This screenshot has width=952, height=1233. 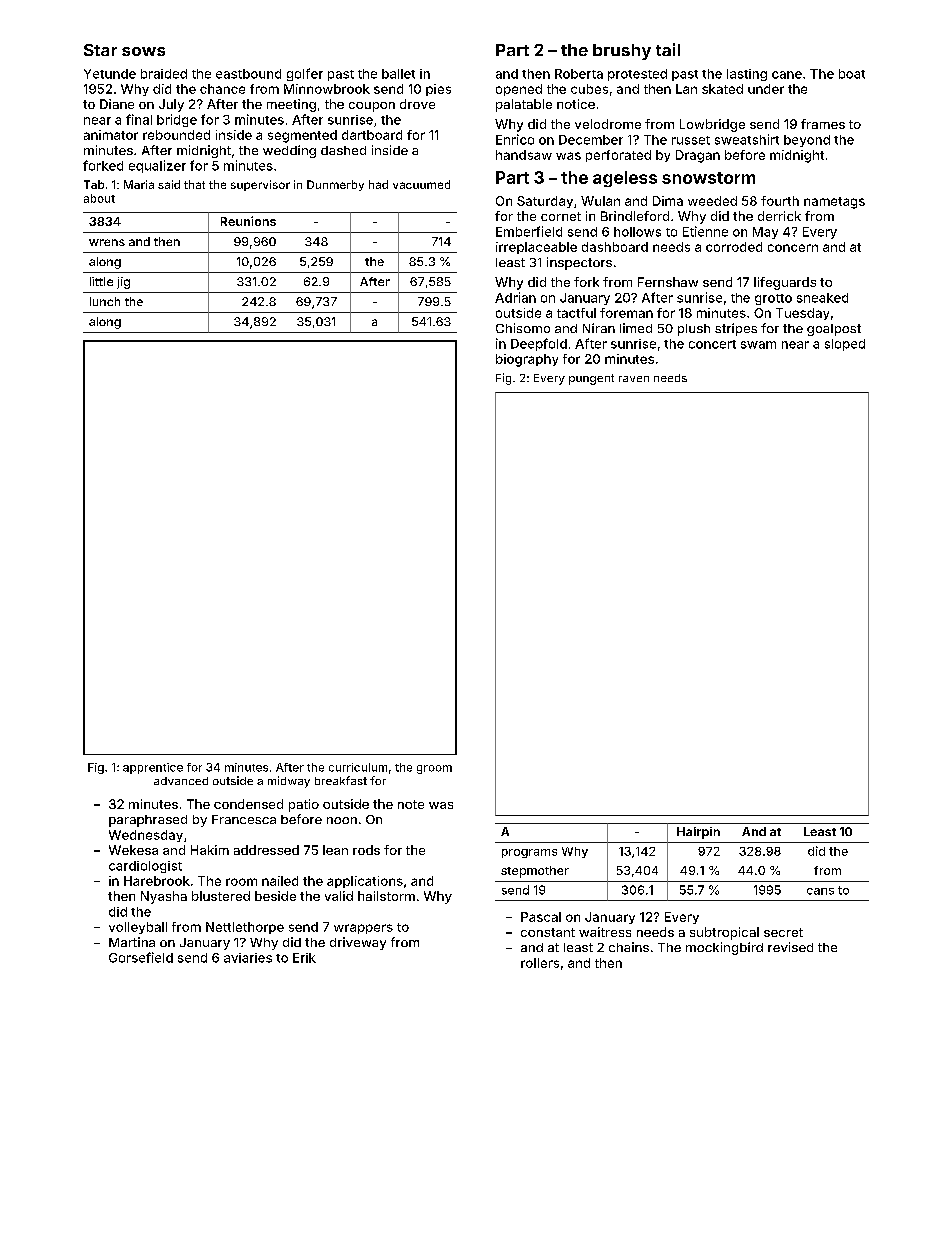 I want to click on Roberta, so click(x=579, y=74).
